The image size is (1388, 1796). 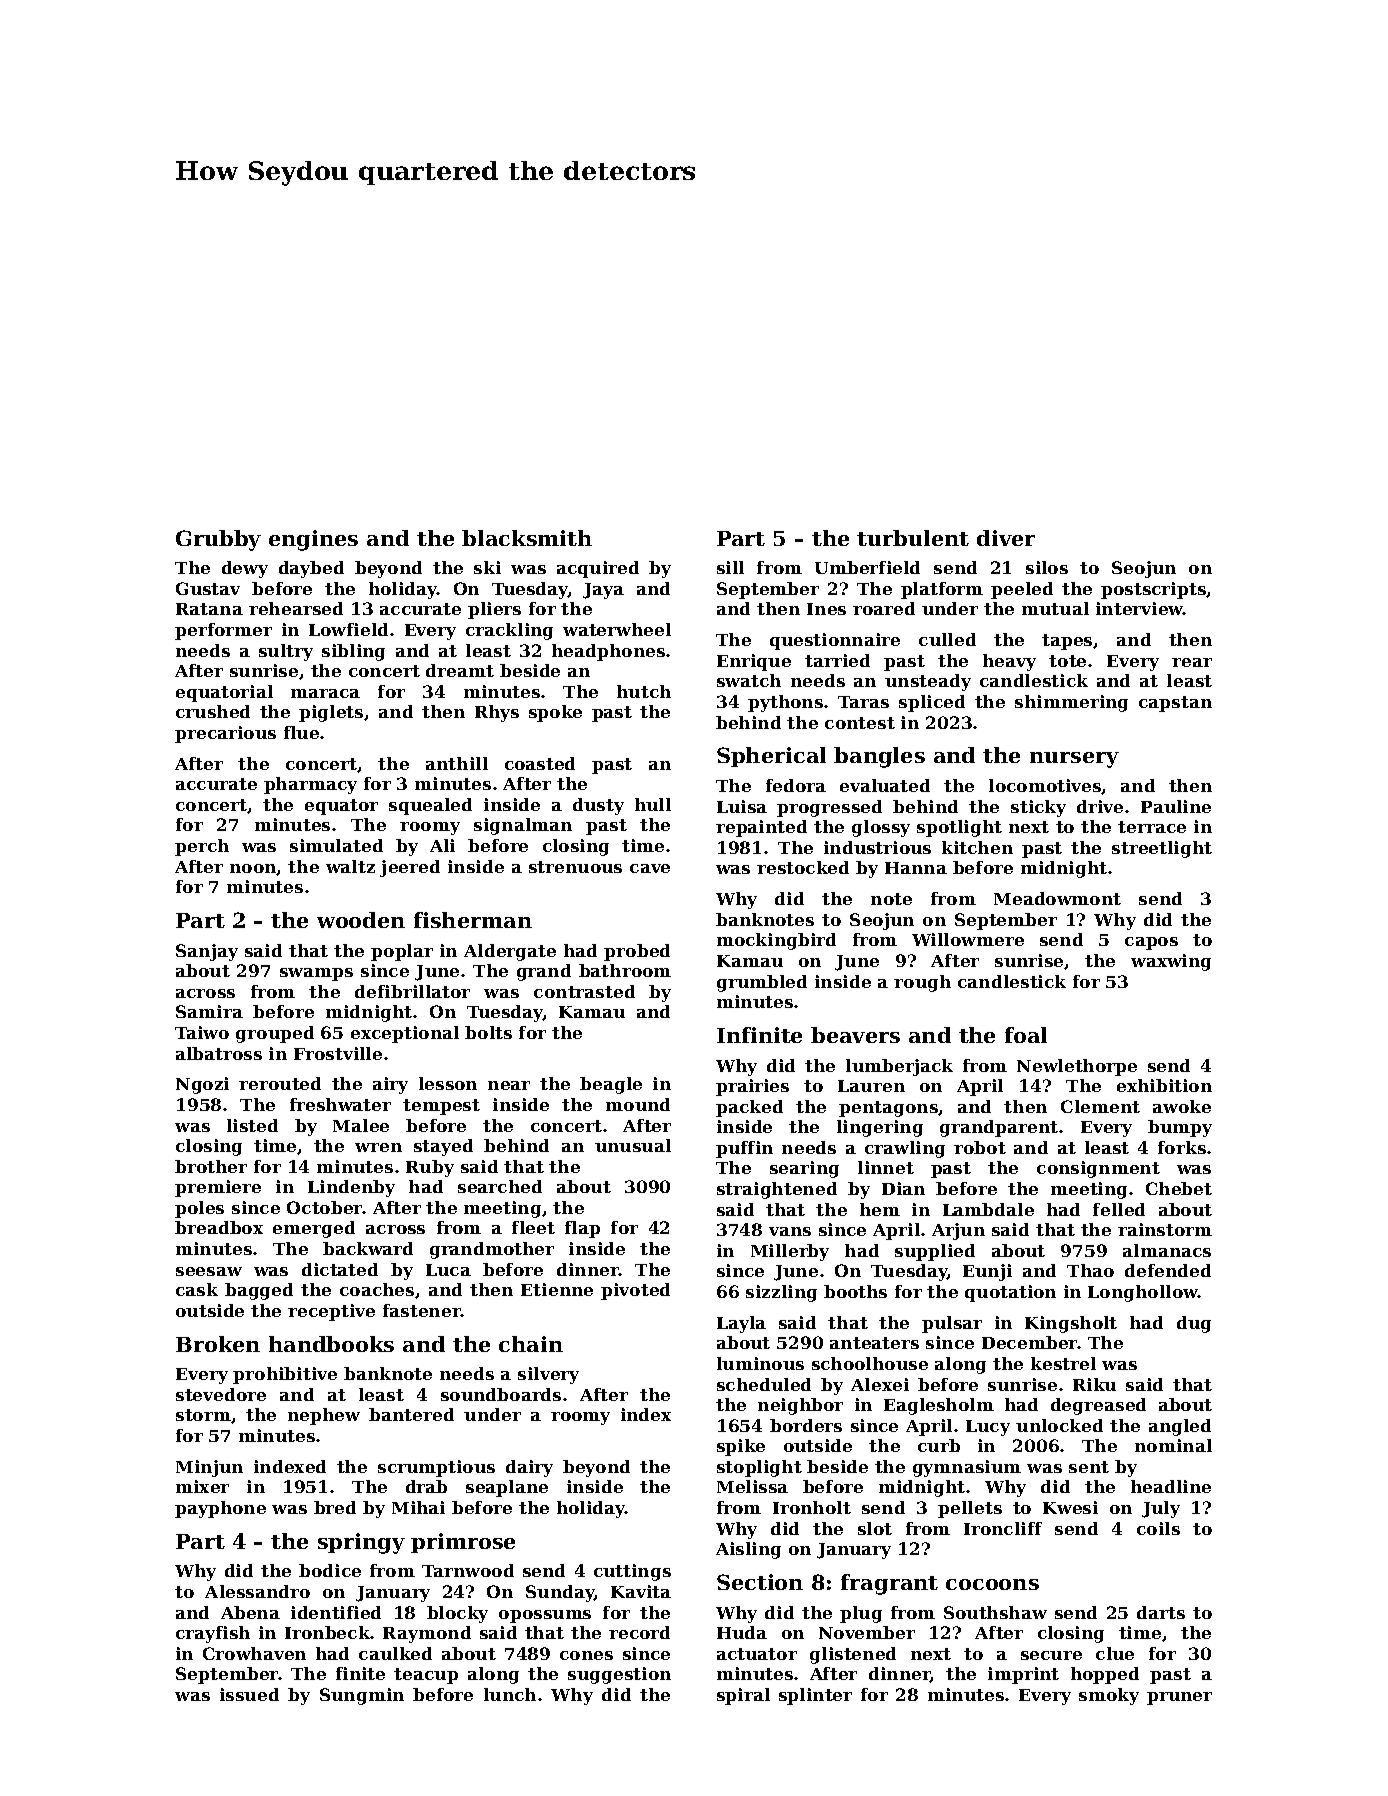 I want to click on repainted, so click(x=761, y=828).
